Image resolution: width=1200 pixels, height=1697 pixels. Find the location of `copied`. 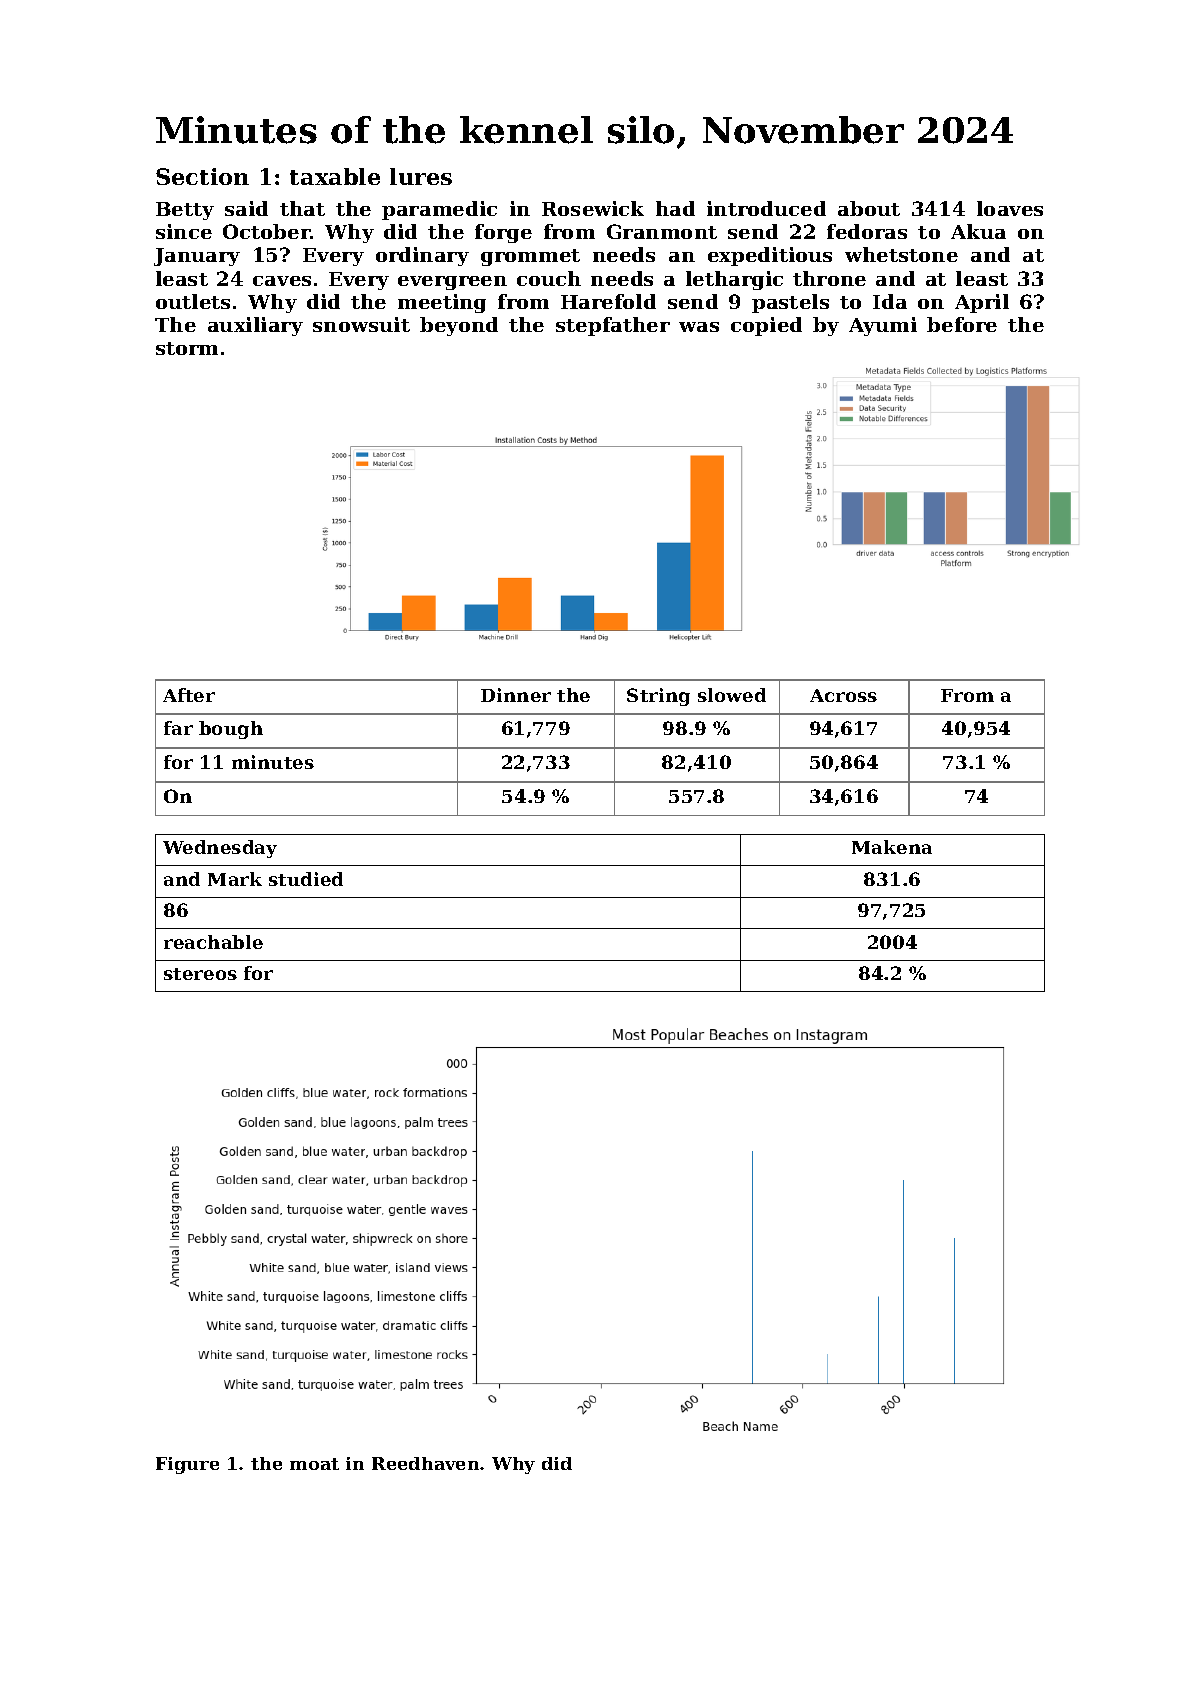

copied is located at coordinates (766, 326).
